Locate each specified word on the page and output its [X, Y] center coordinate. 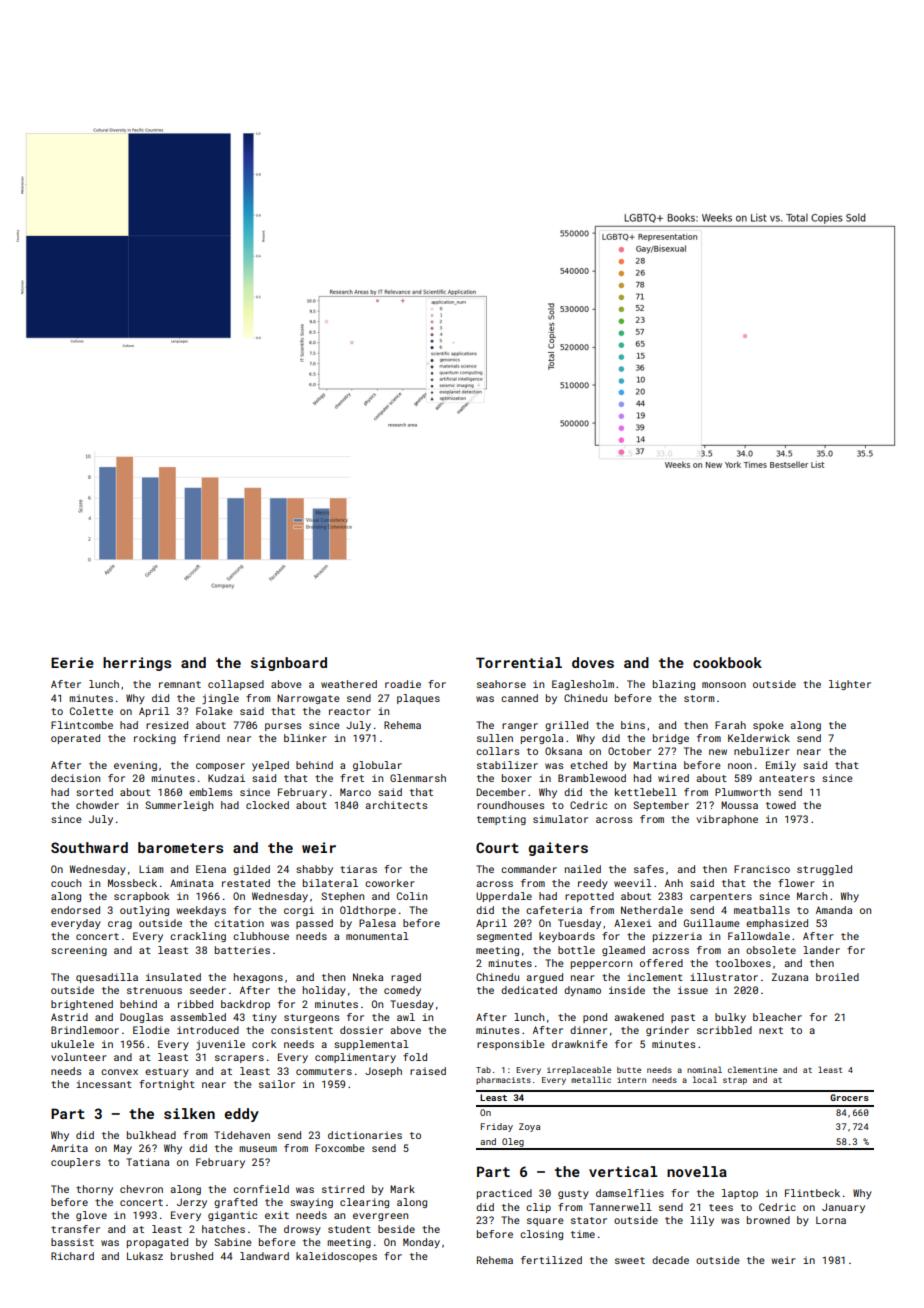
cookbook [727, 662]
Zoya [529, 1127]
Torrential [519, 662]
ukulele [72, 1044]
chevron [141, 1189]
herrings [137, 664]
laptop [740, 1194]
